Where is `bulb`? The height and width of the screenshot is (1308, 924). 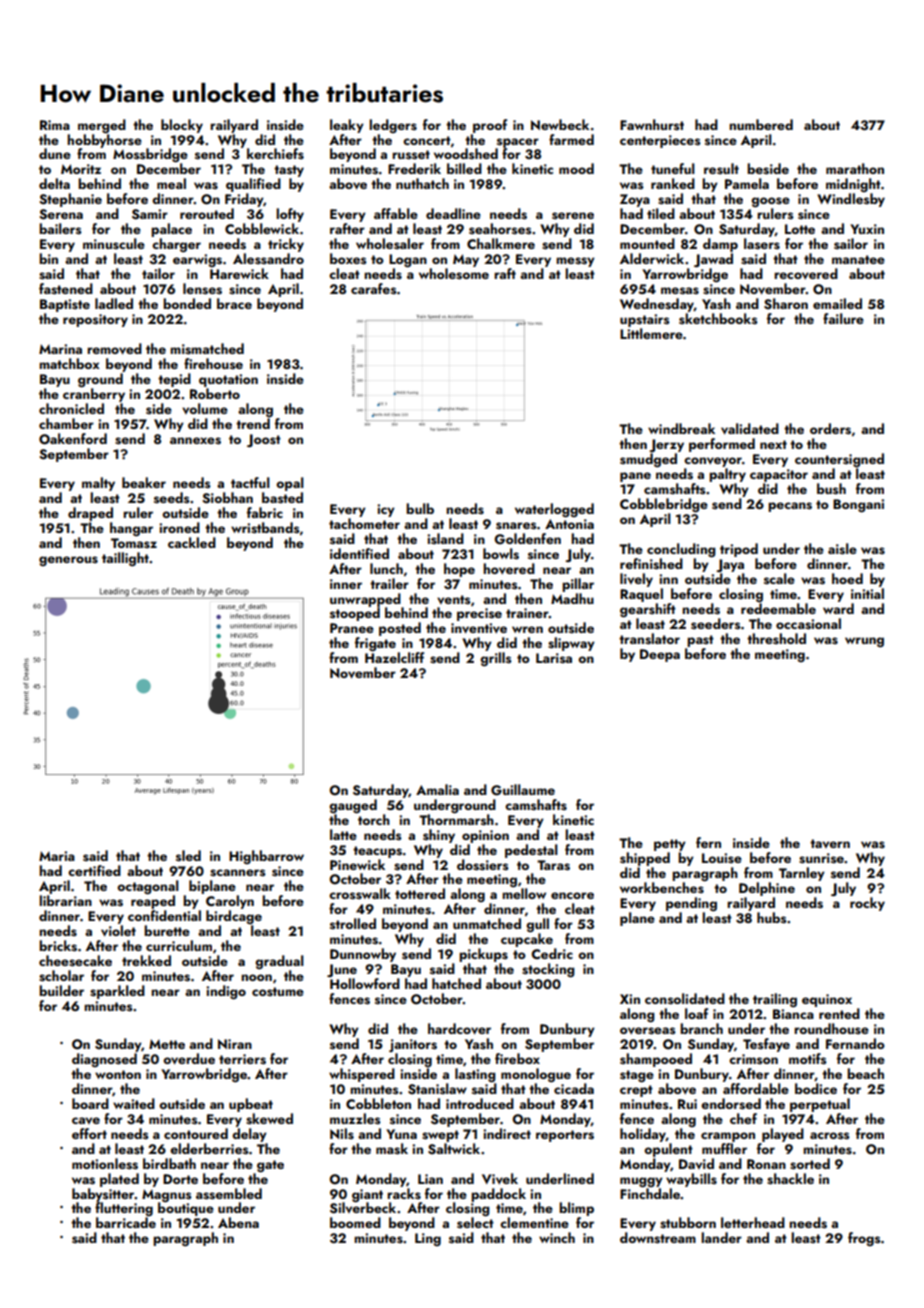 bulb is located at coordinates (420, 508).
